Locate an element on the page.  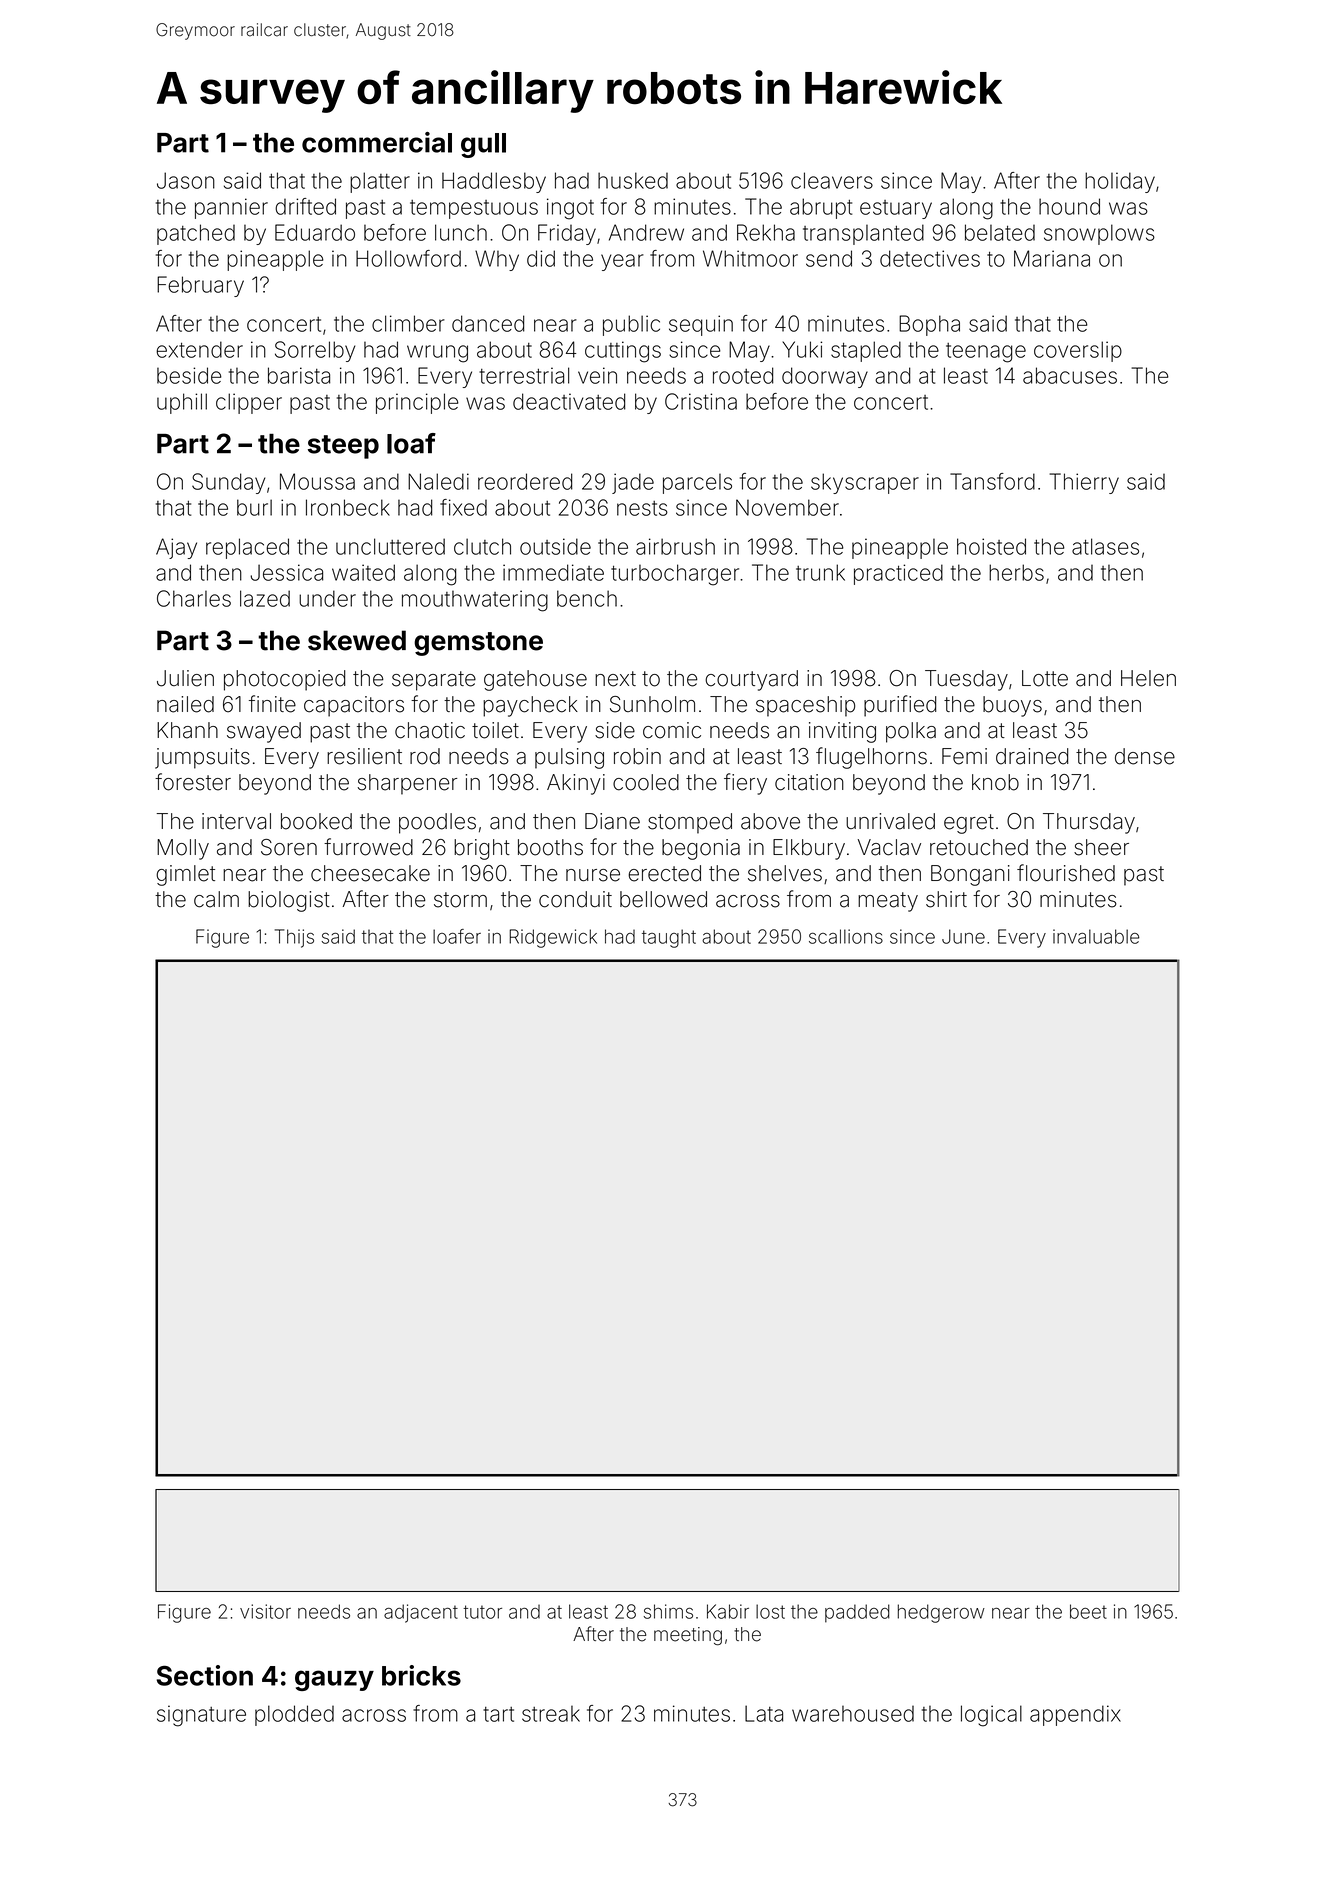
cleavers is located at coordinates (832, 180).
